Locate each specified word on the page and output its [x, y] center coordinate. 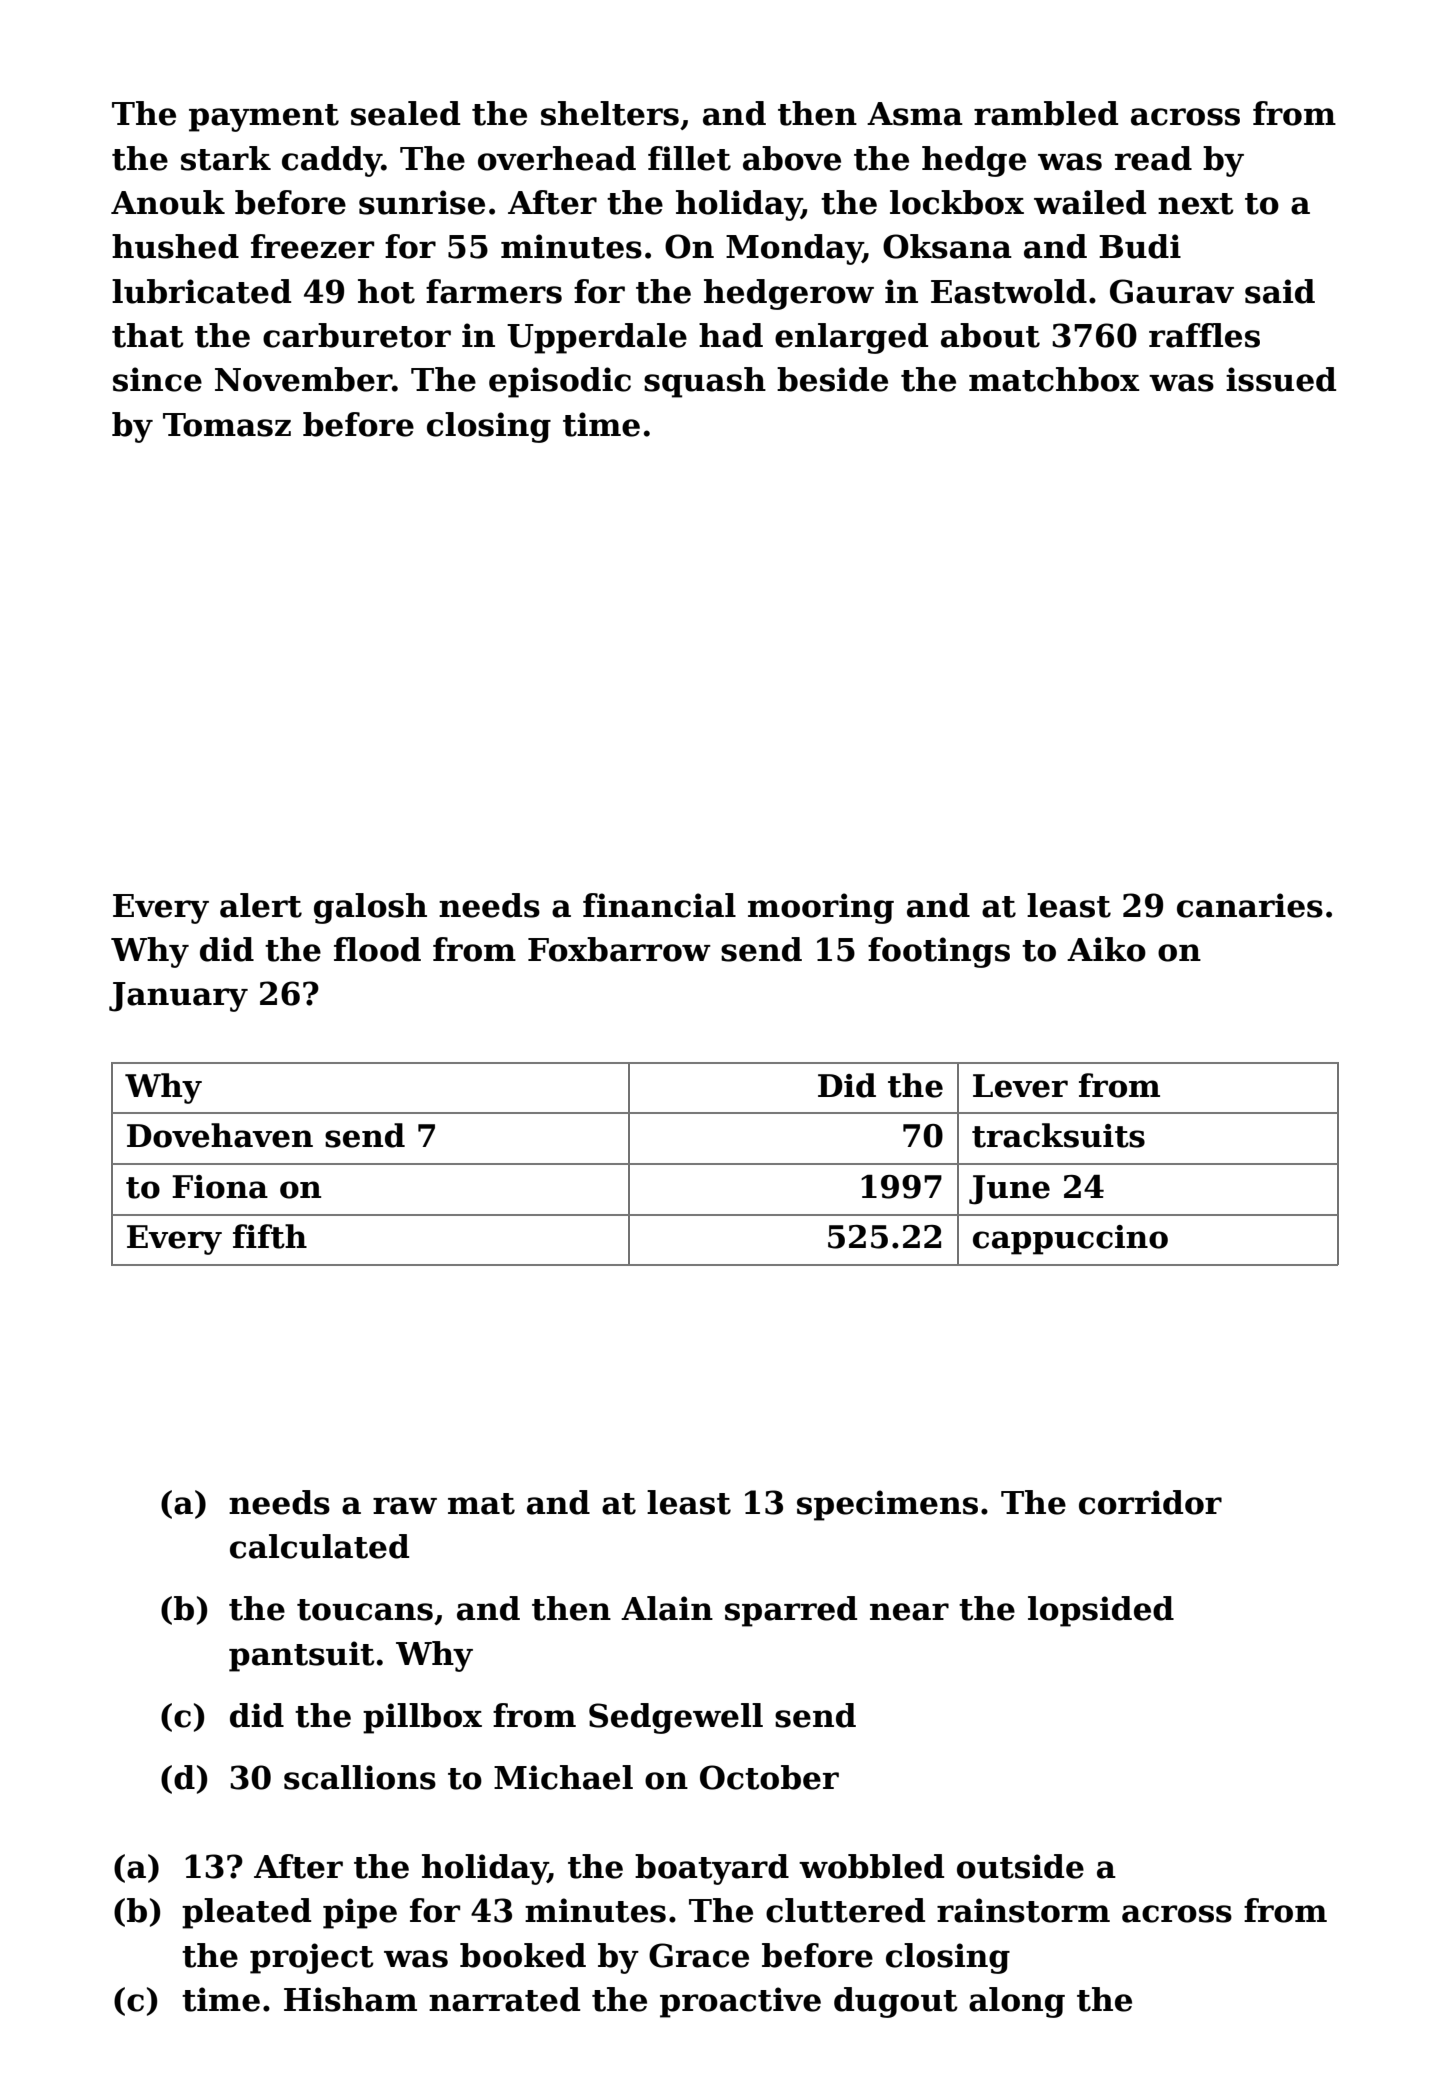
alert [261, 905]
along [1017, 2002]
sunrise [422, 202]
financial [659, 905]
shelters [610, 113]
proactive [740, 2002]
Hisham [350, 1999]
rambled [1046, 113]
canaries [1250, 905]
